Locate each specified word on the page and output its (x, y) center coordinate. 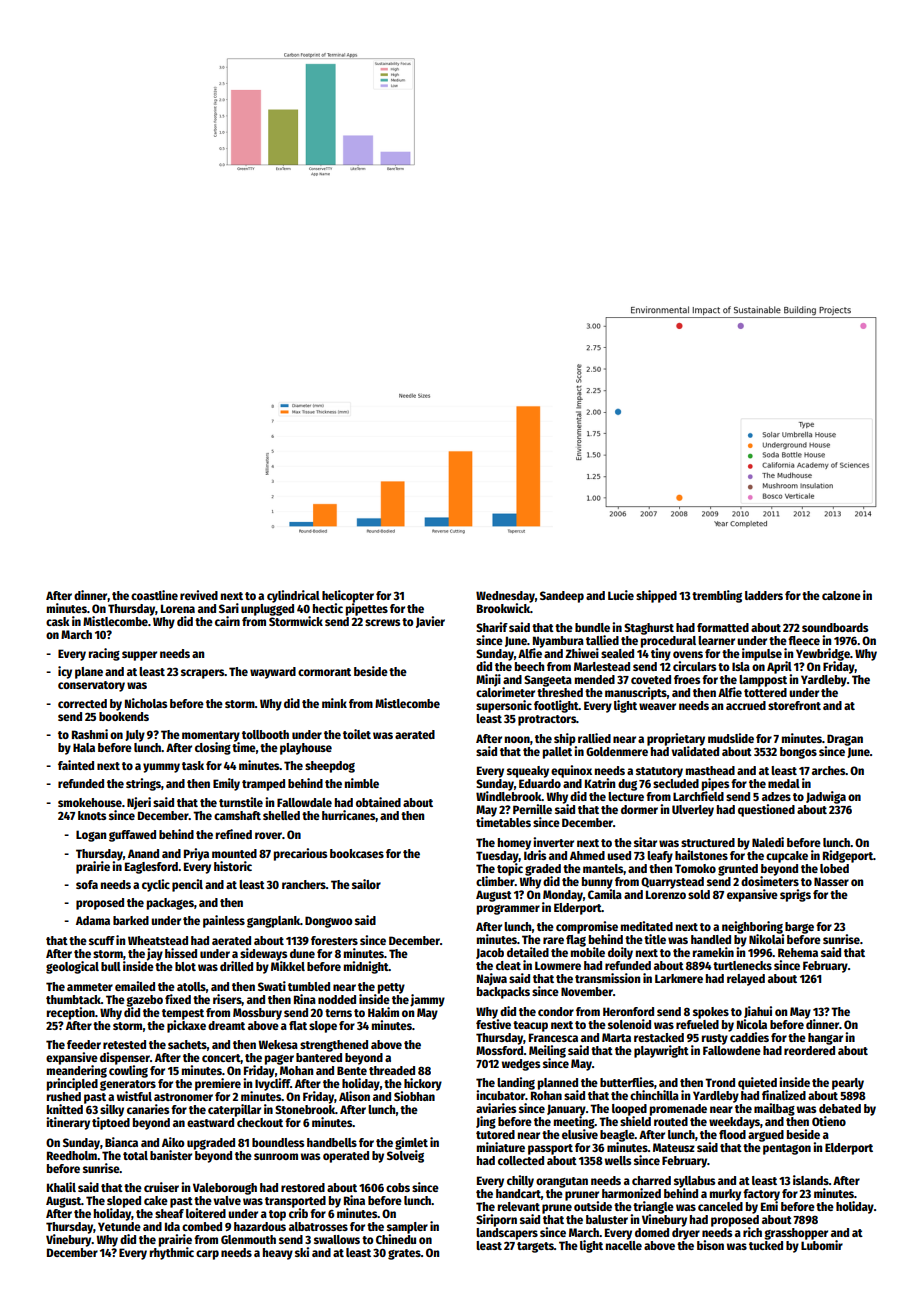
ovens (688, 654)
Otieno (829, 1121)
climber (495, 881)
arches (828, 770)
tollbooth (265, 734)
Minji (488, 680)
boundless (278, 1142)
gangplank (273, 922)
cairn (227, 621)
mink (334, 703)
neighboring (752, 927)
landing (516, 1083)
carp (207, 1255)
